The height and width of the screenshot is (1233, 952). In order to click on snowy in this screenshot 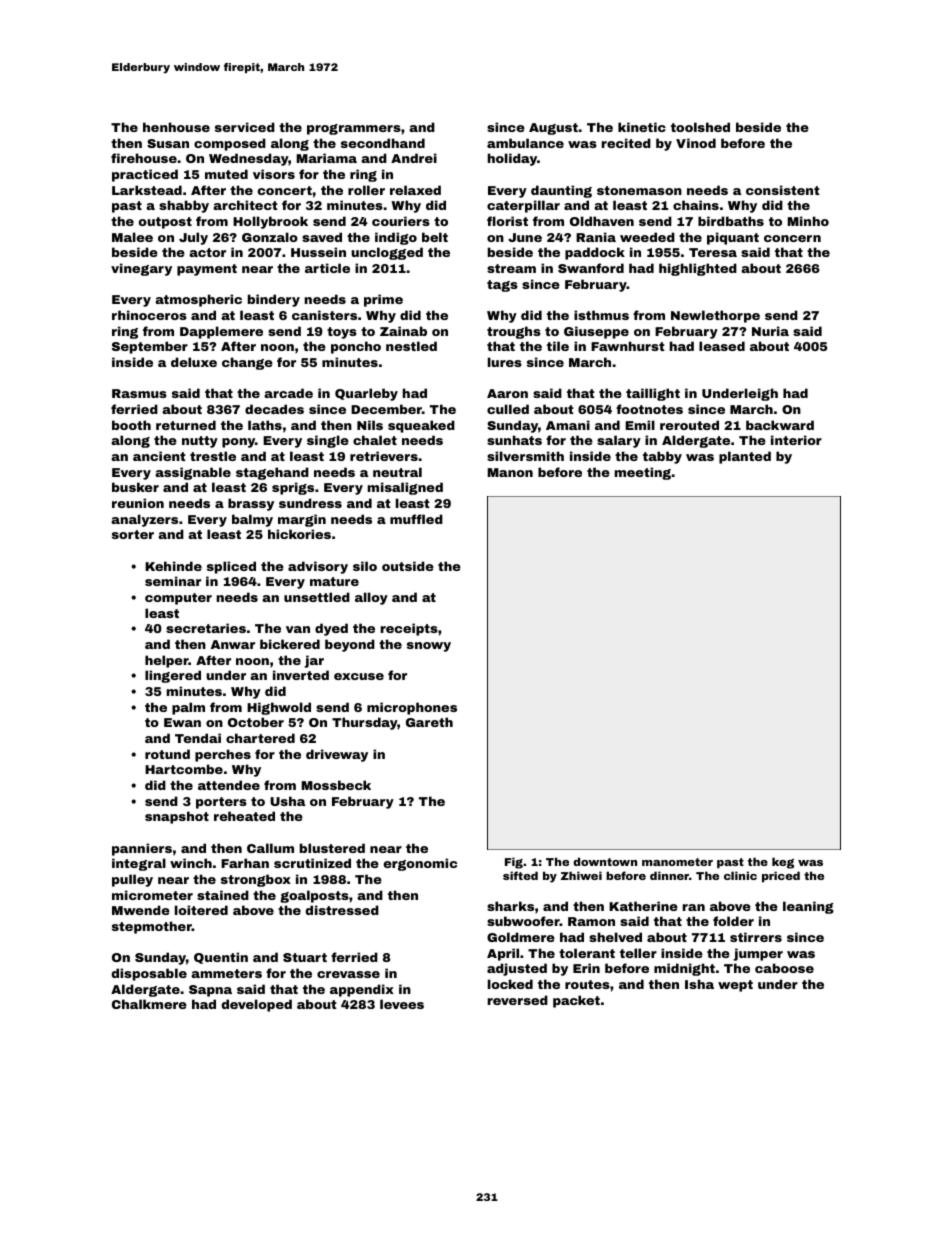, I will do `click(429, 647)`.
